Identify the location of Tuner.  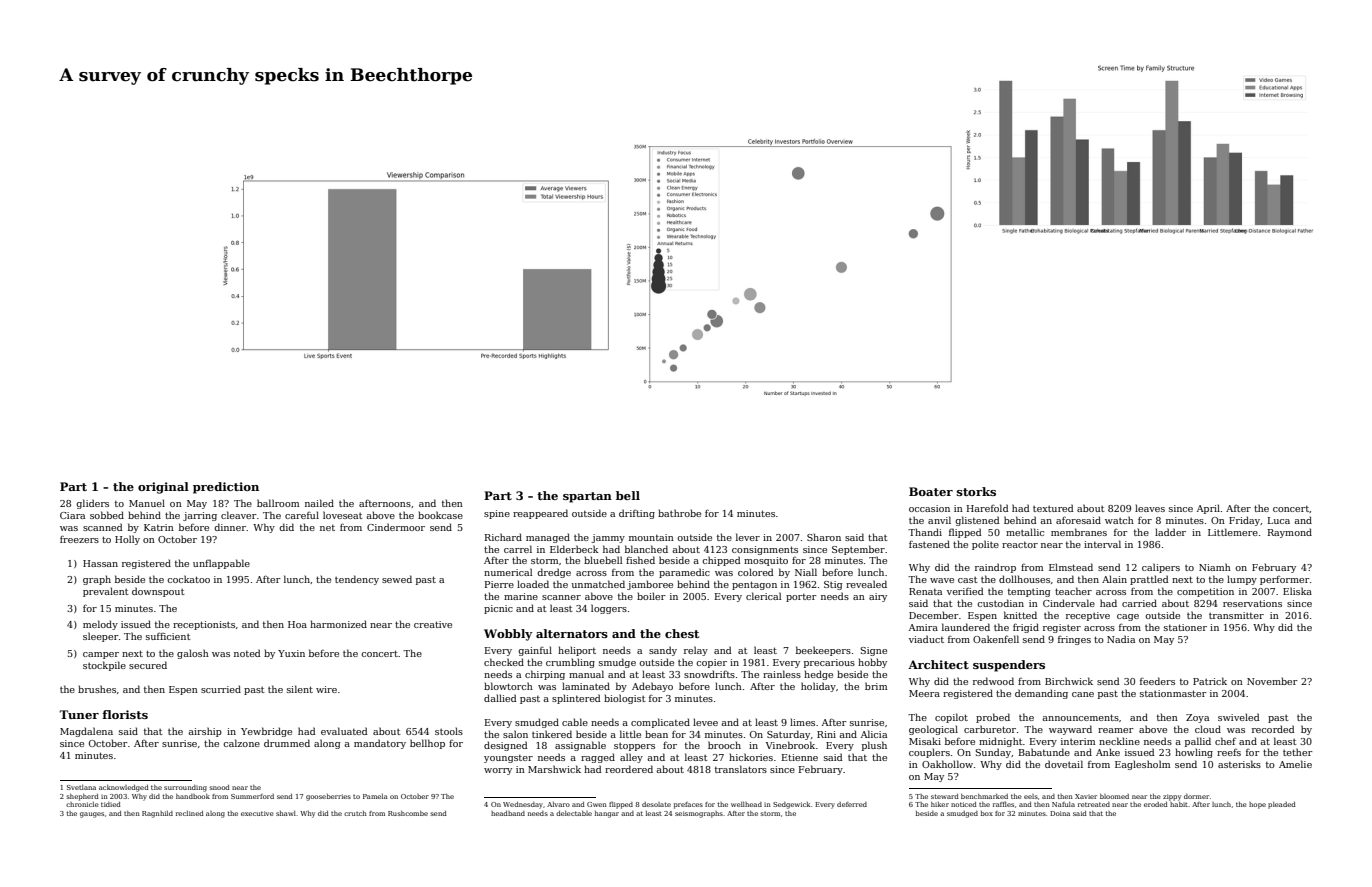
(79, 714).
